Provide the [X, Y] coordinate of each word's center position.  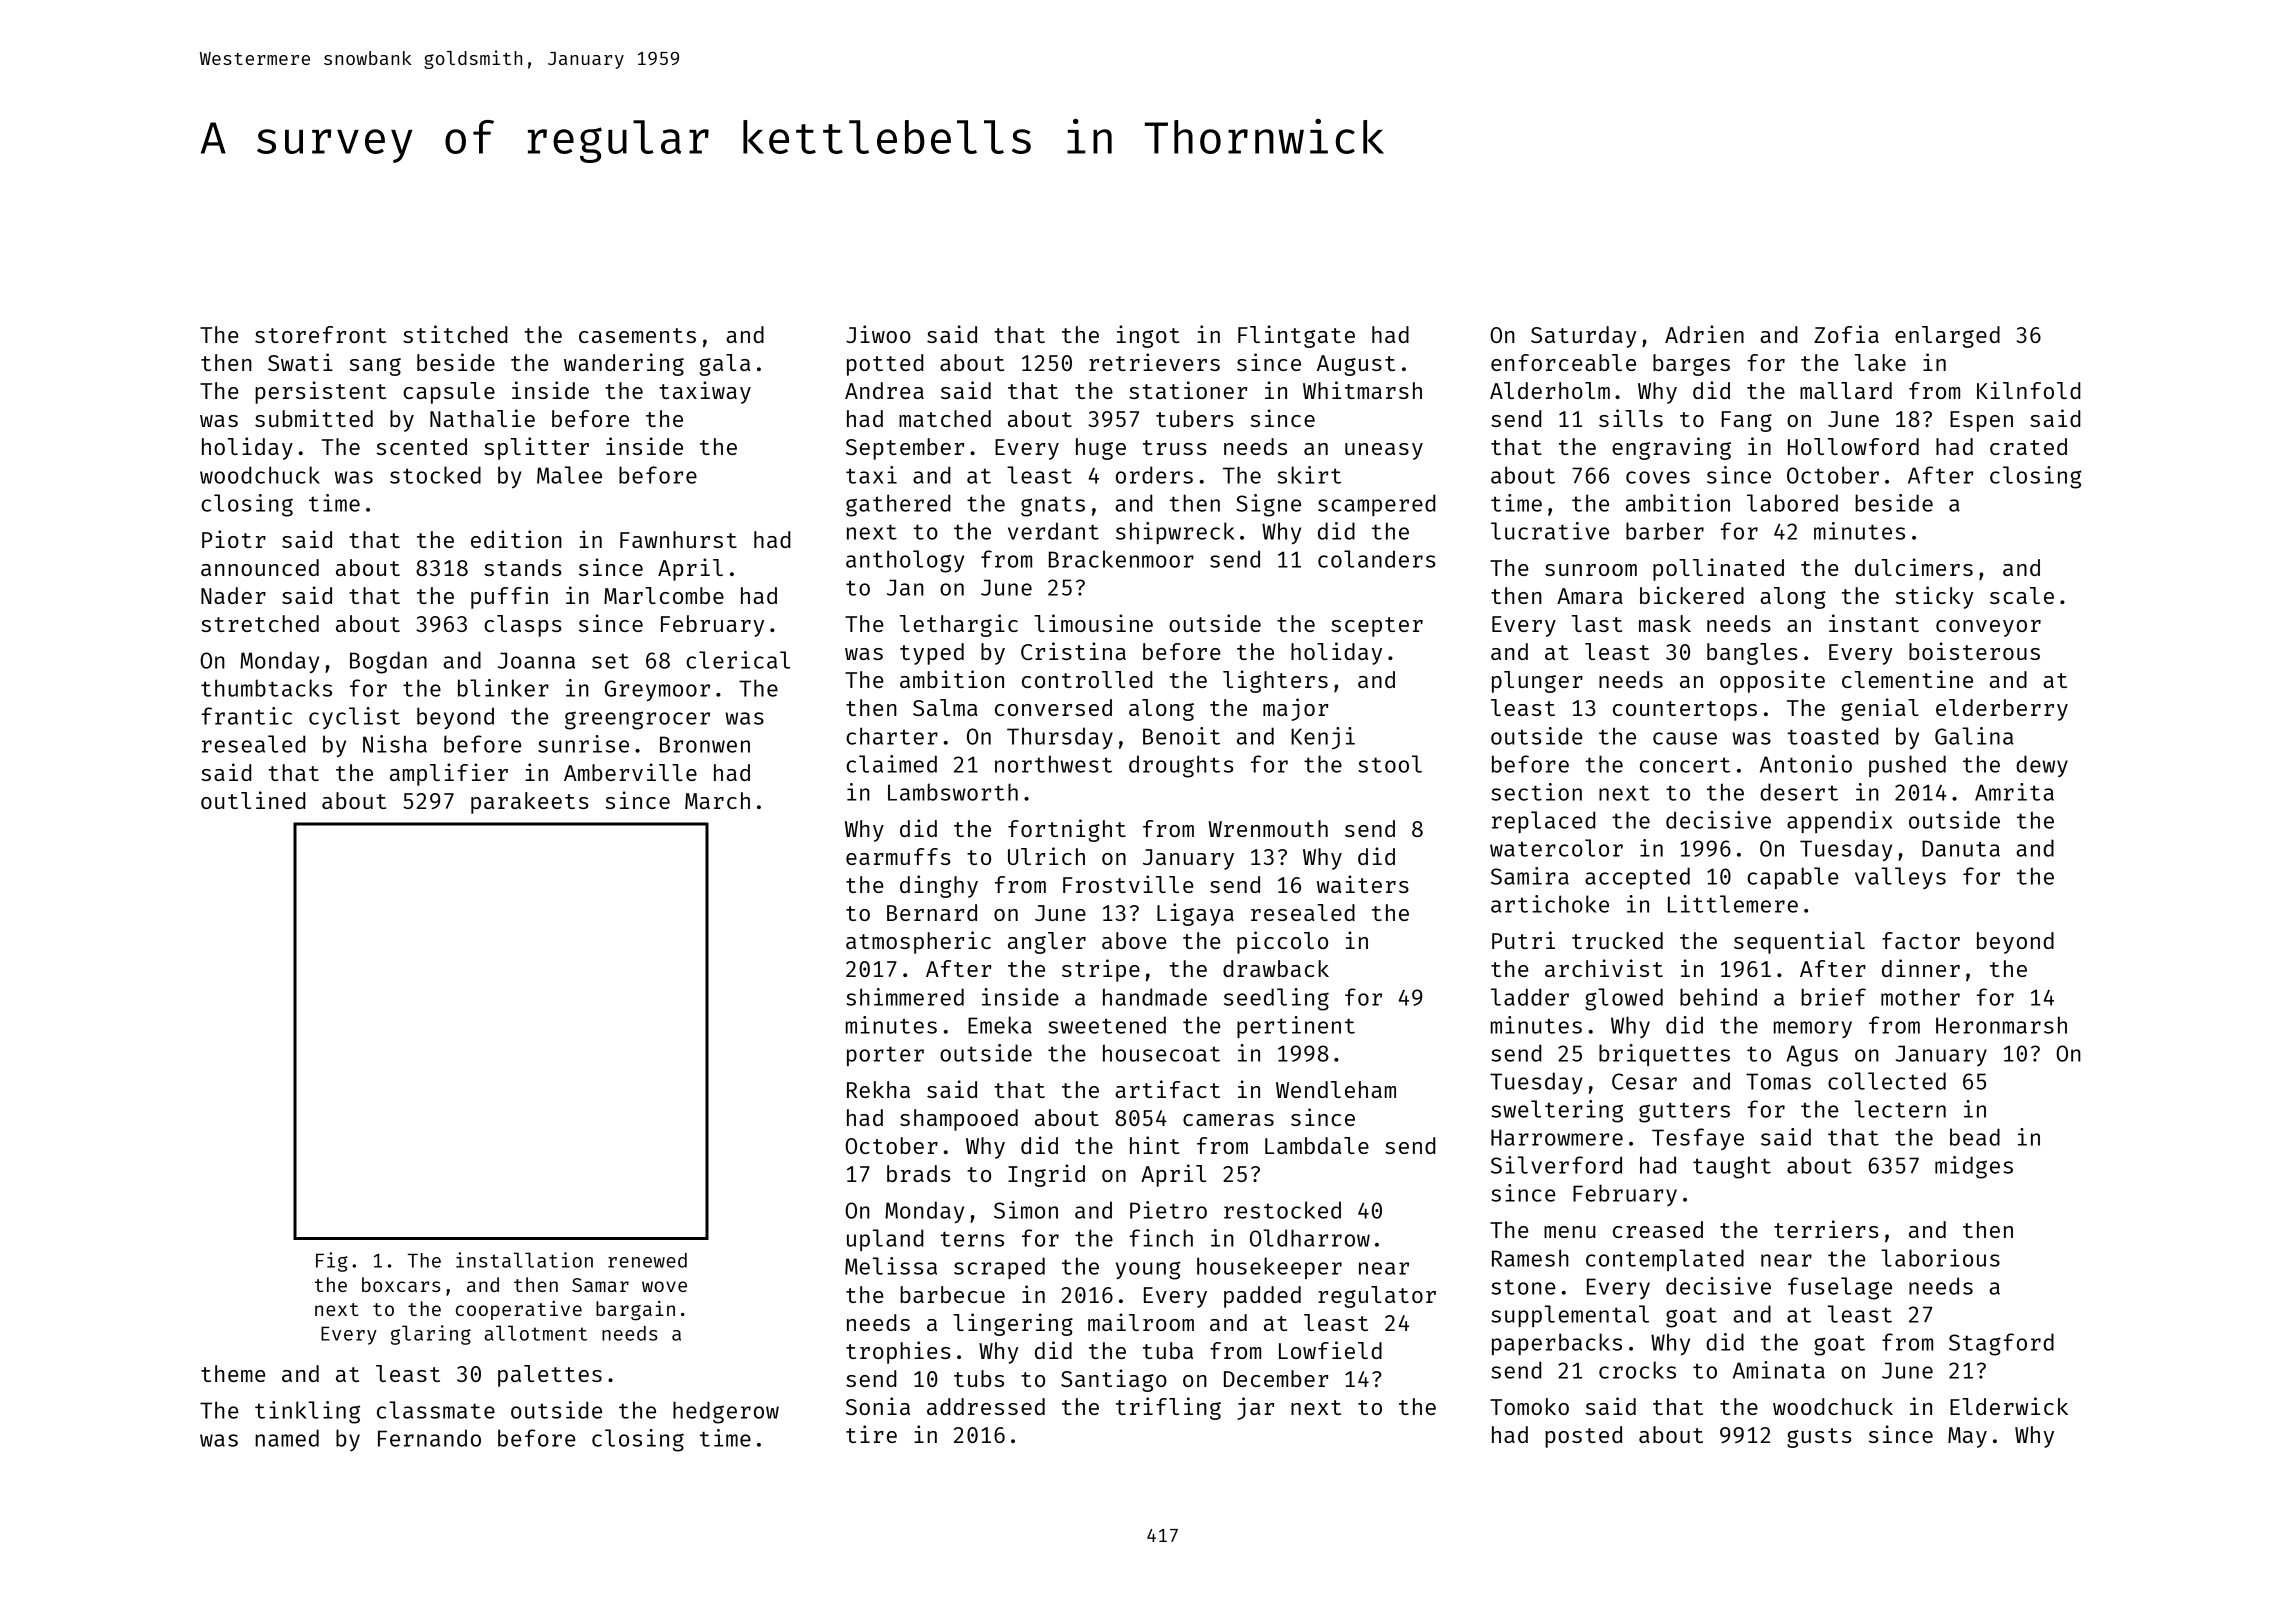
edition [516, 539]
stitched [455, 334]
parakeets [530, 803]
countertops [1685, 711]
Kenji [1323, 738]
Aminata [1779, 1370]
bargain [635, 1311]
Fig [332, 1262]
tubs [979, 1378]
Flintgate [1296, 336]
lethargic [959, 625]
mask [1665, 623]
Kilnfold [2028, 390]
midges [1974, 1167]
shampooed [959, 1120]
